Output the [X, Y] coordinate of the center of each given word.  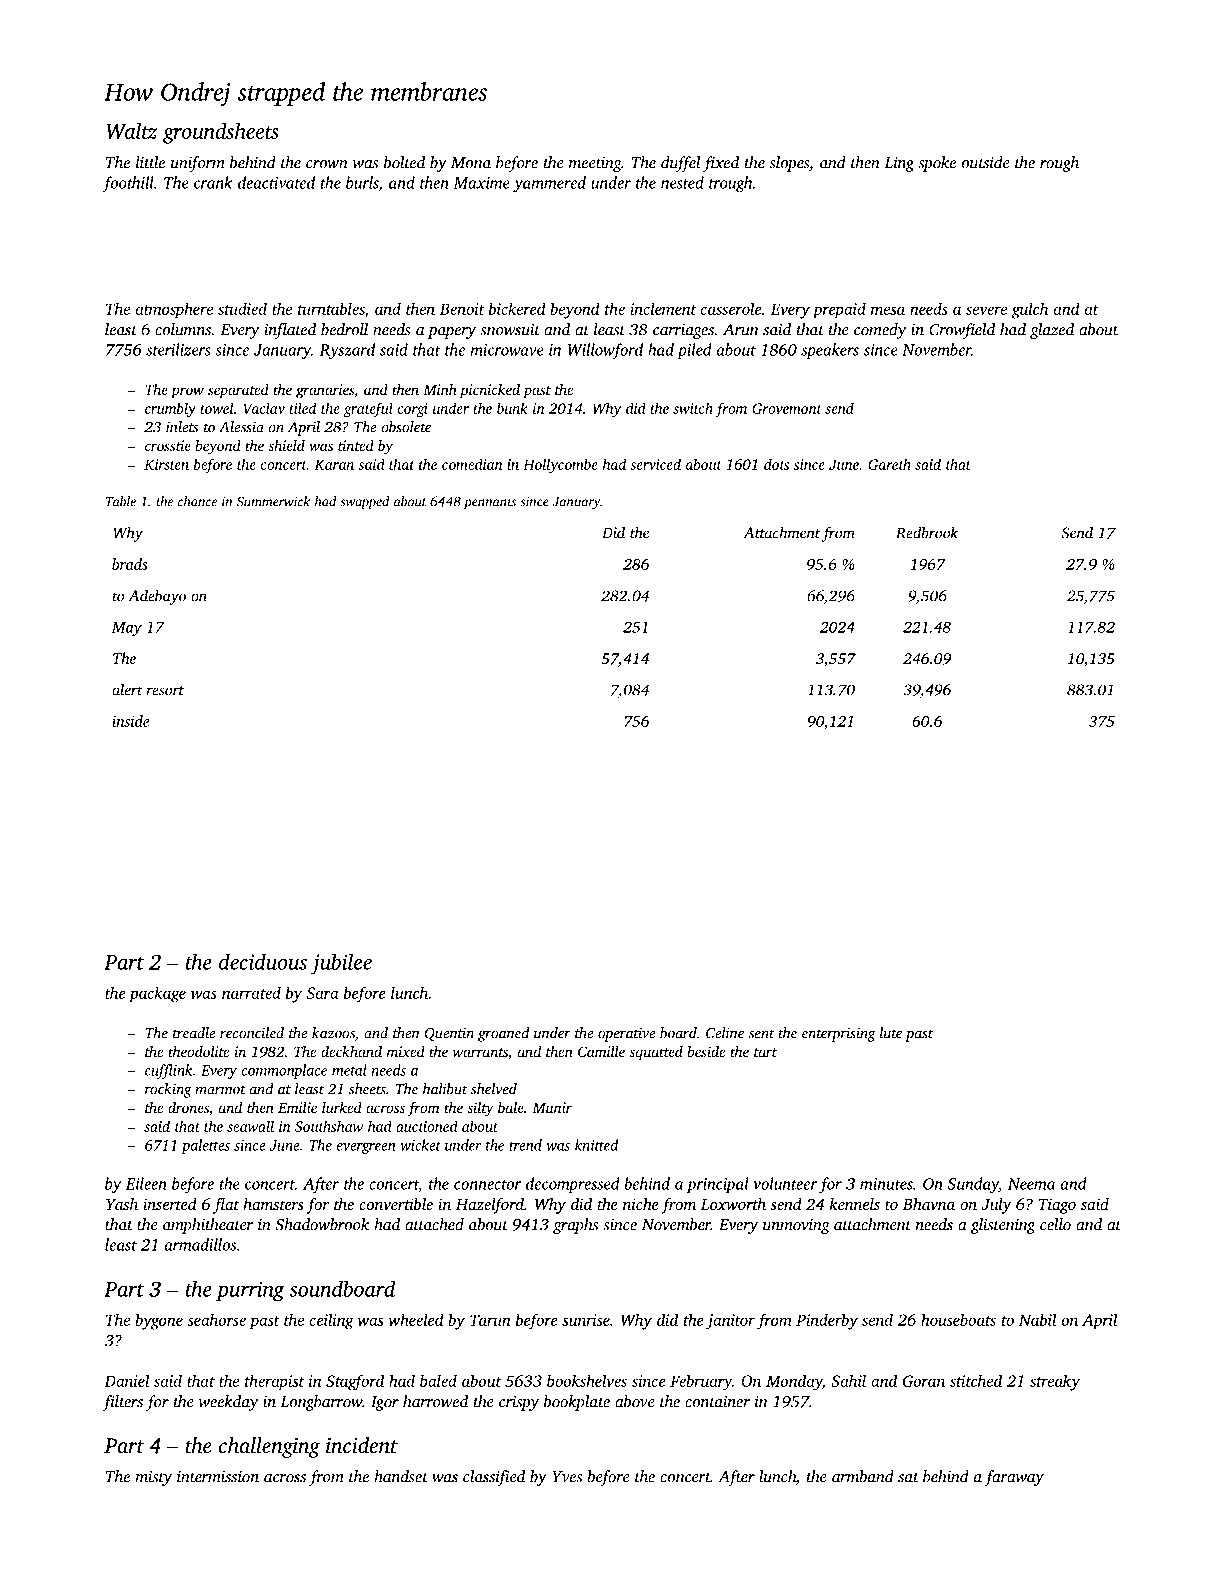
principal [718, 1185]
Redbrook [927, 532]
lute [891, 1033]
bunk [512, 408]
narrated [251, 992]
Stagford [355, 1382]
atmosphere [174, 310]
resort [165, 691]
